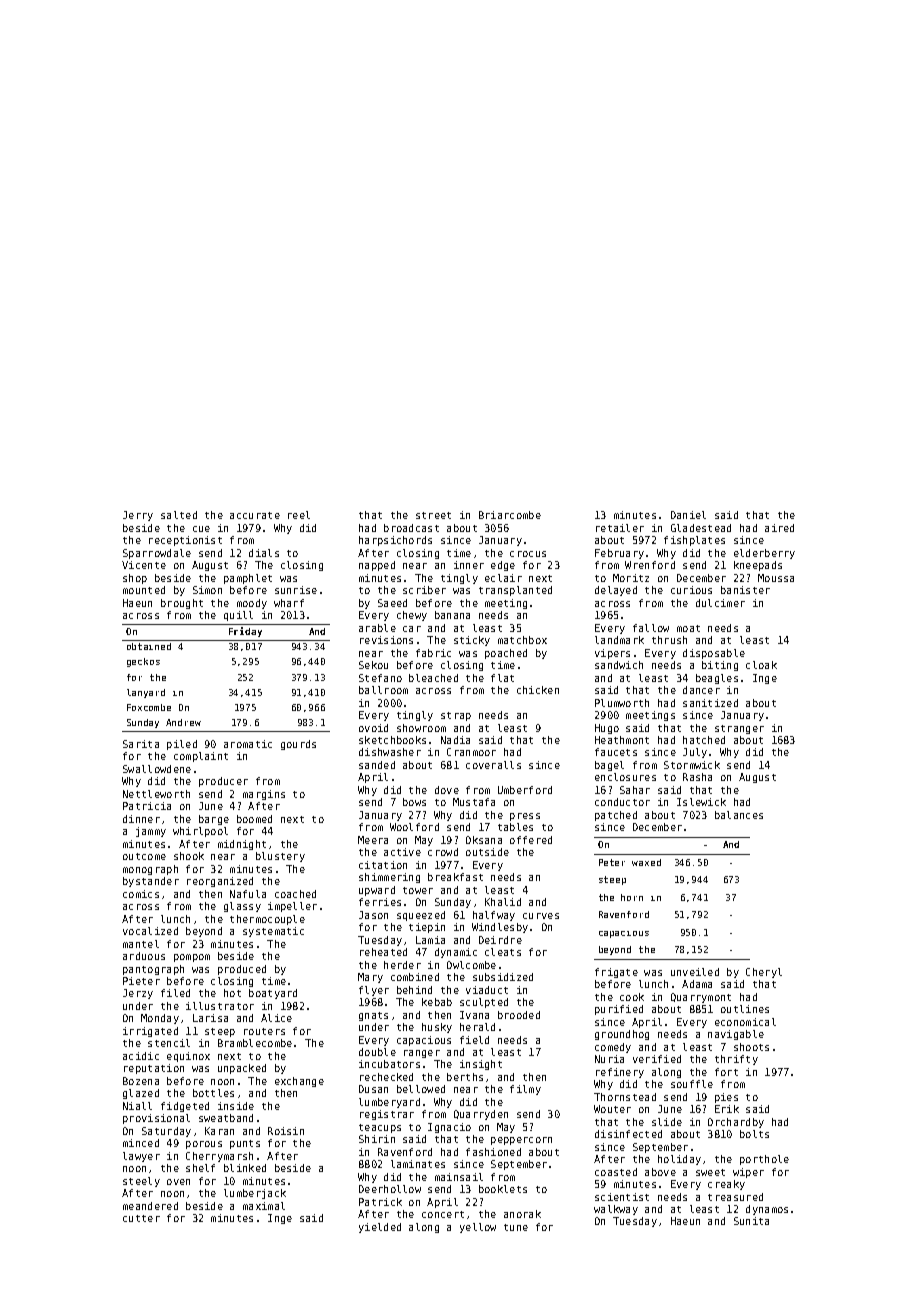 The image size is (924, 1308). I want to click on oven, so click(178, 1182).
